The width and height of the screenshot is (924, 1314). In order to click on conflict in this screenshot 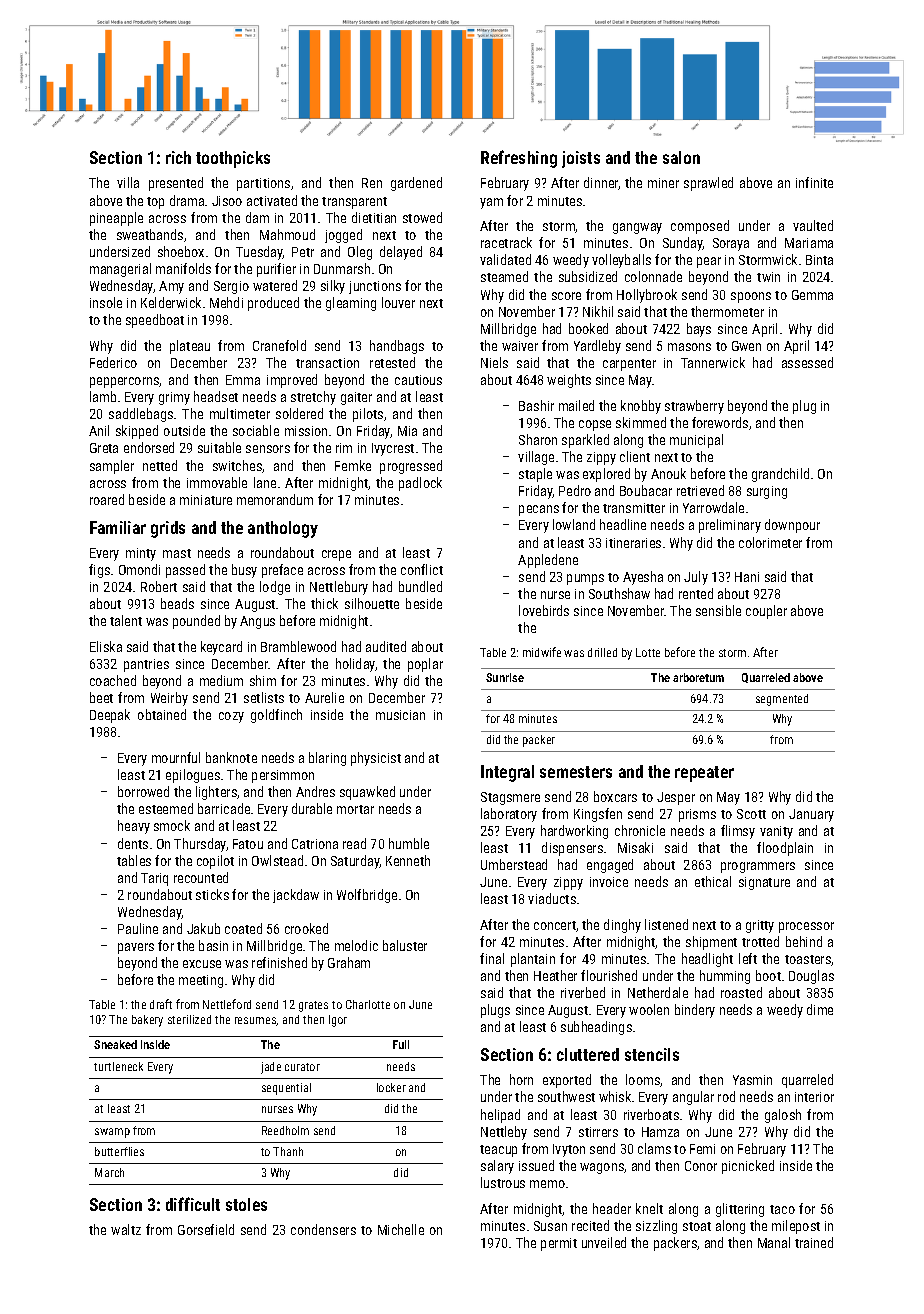, I will do `click(422, 569)`.
